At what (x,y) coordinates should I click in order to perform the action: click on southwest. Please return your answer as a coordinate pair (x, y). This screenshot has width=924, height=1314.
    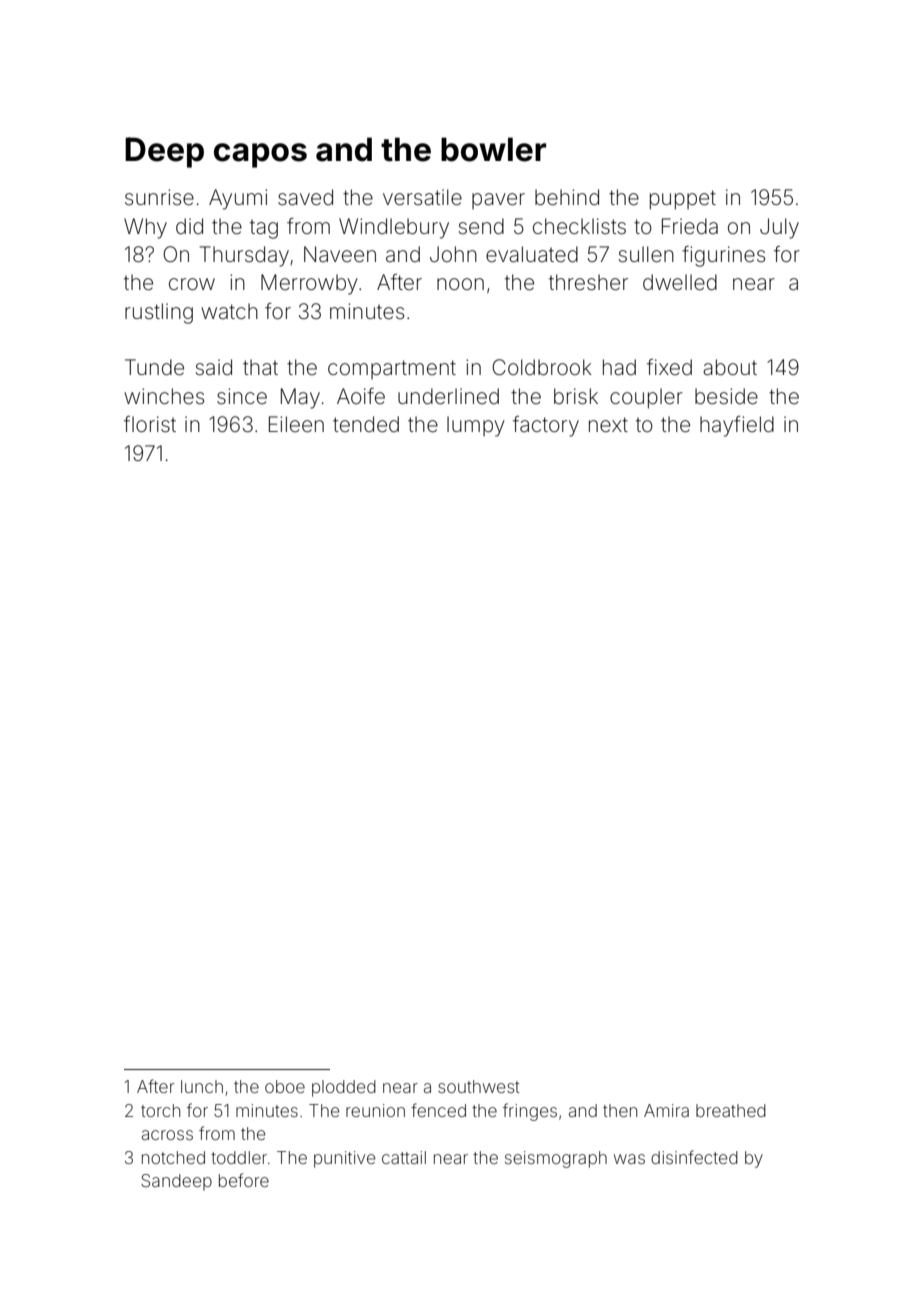
    Looking at the image, I should click on (479, 1086).
